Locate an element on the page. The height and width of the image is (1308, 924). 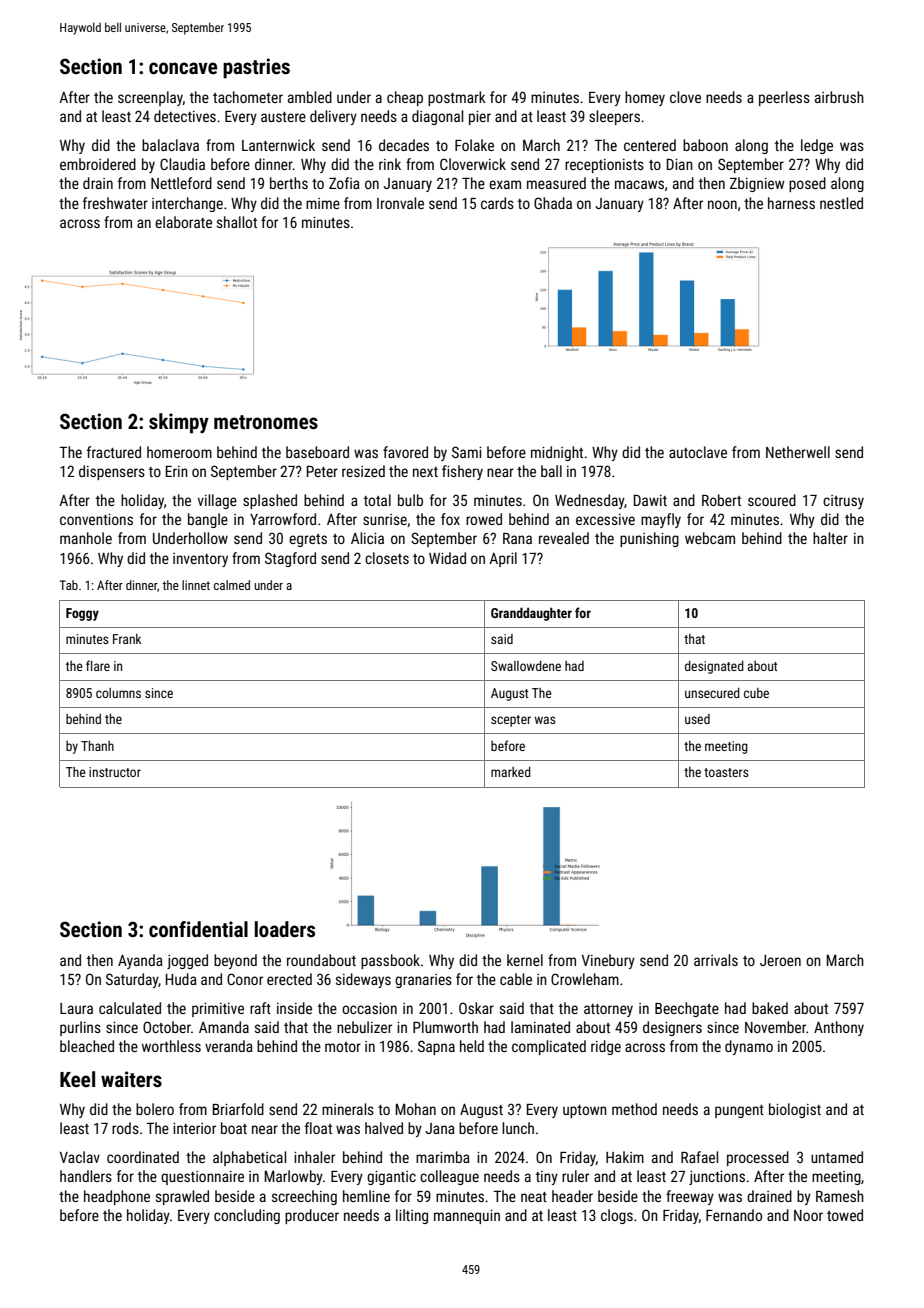
airbrush is located at coordinates (839, 97).
